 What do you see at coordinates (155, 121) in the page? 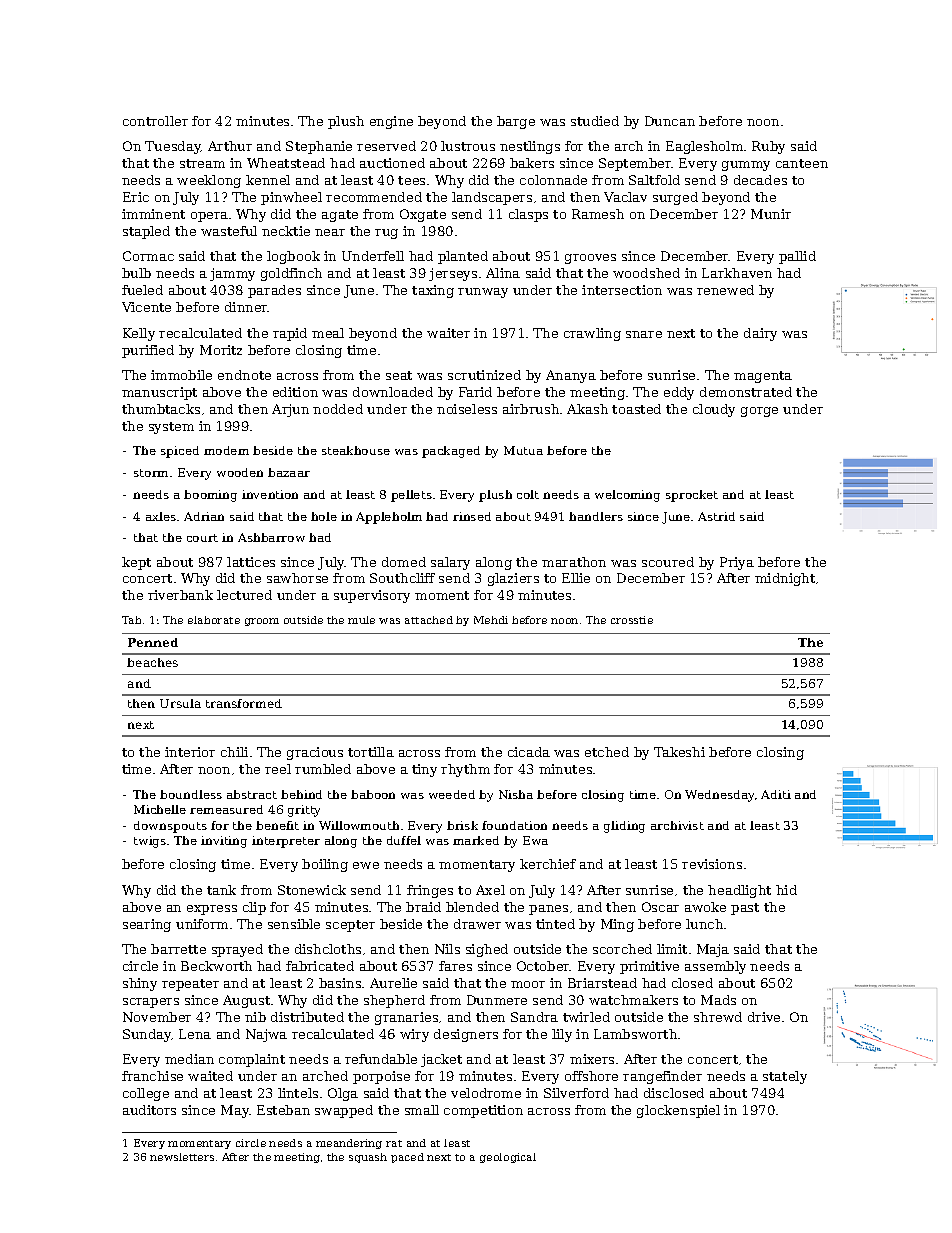
I see `controller` at bounding box center [155, 121].
